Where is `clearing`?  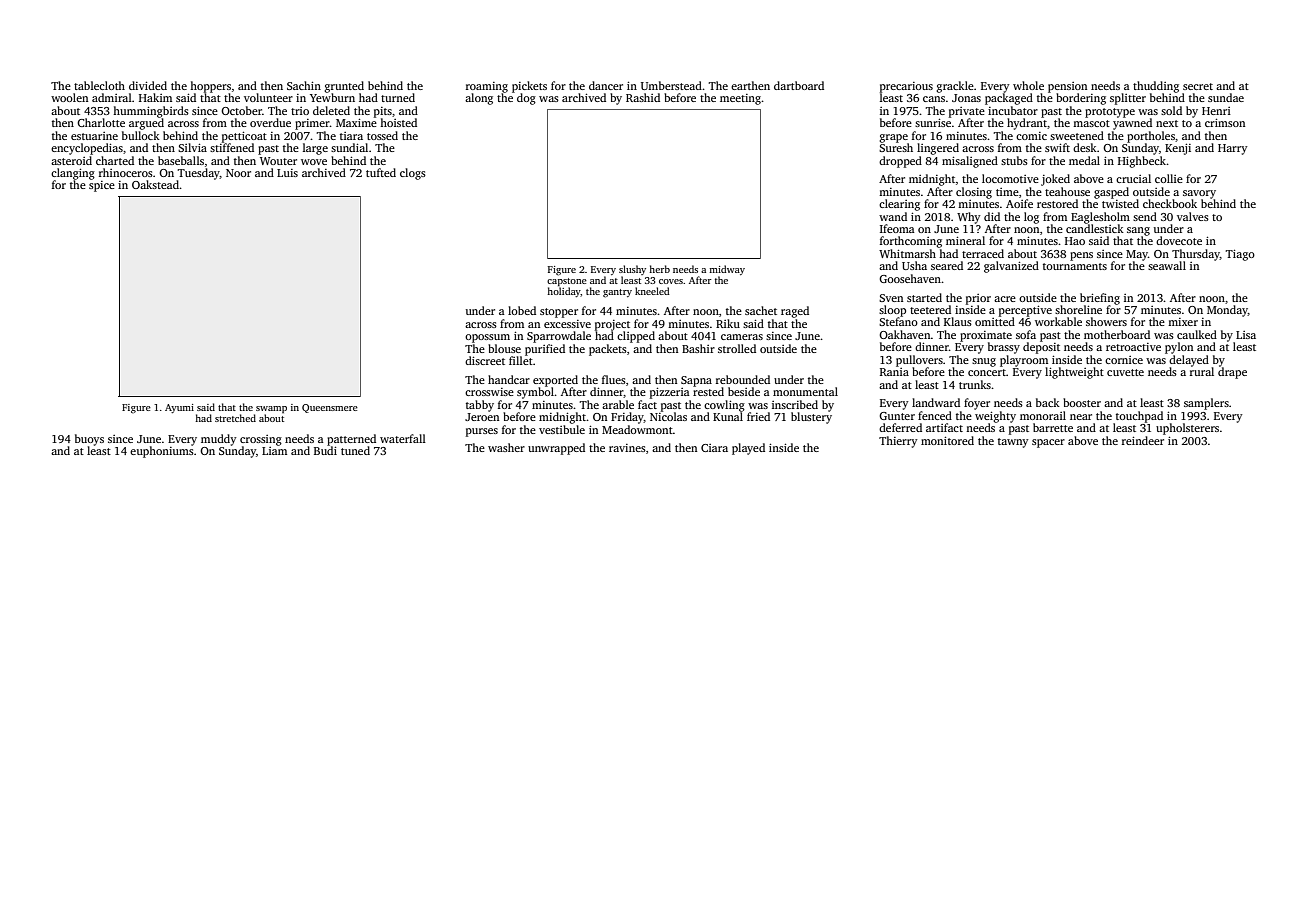 clearing is located at coordinates (899, 205).
